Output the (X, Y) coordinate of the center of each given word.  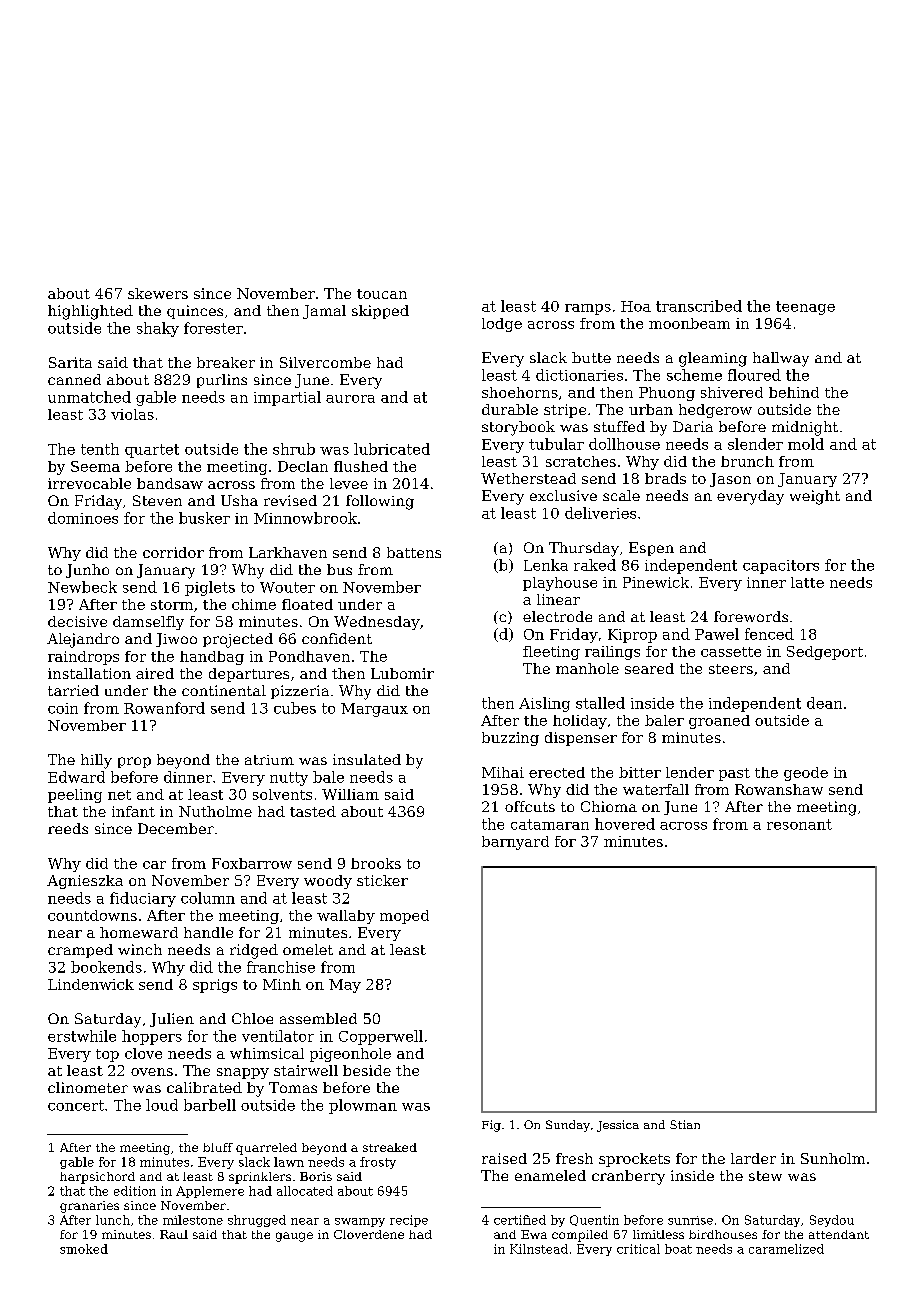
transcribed (699, 306)
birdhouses (723, 1234)
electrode (557, 616)
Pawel (717, 634)
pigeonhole (350, 1055)
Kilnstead (539, 1249)
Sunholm (833, 1158)
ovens (152, 1072)
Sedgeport (825, 653)
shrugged (257, 1221)
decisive (77, 621)
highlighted (90, 312)
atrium (269, 760)
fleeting (551, 653)
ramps (588, 309)
